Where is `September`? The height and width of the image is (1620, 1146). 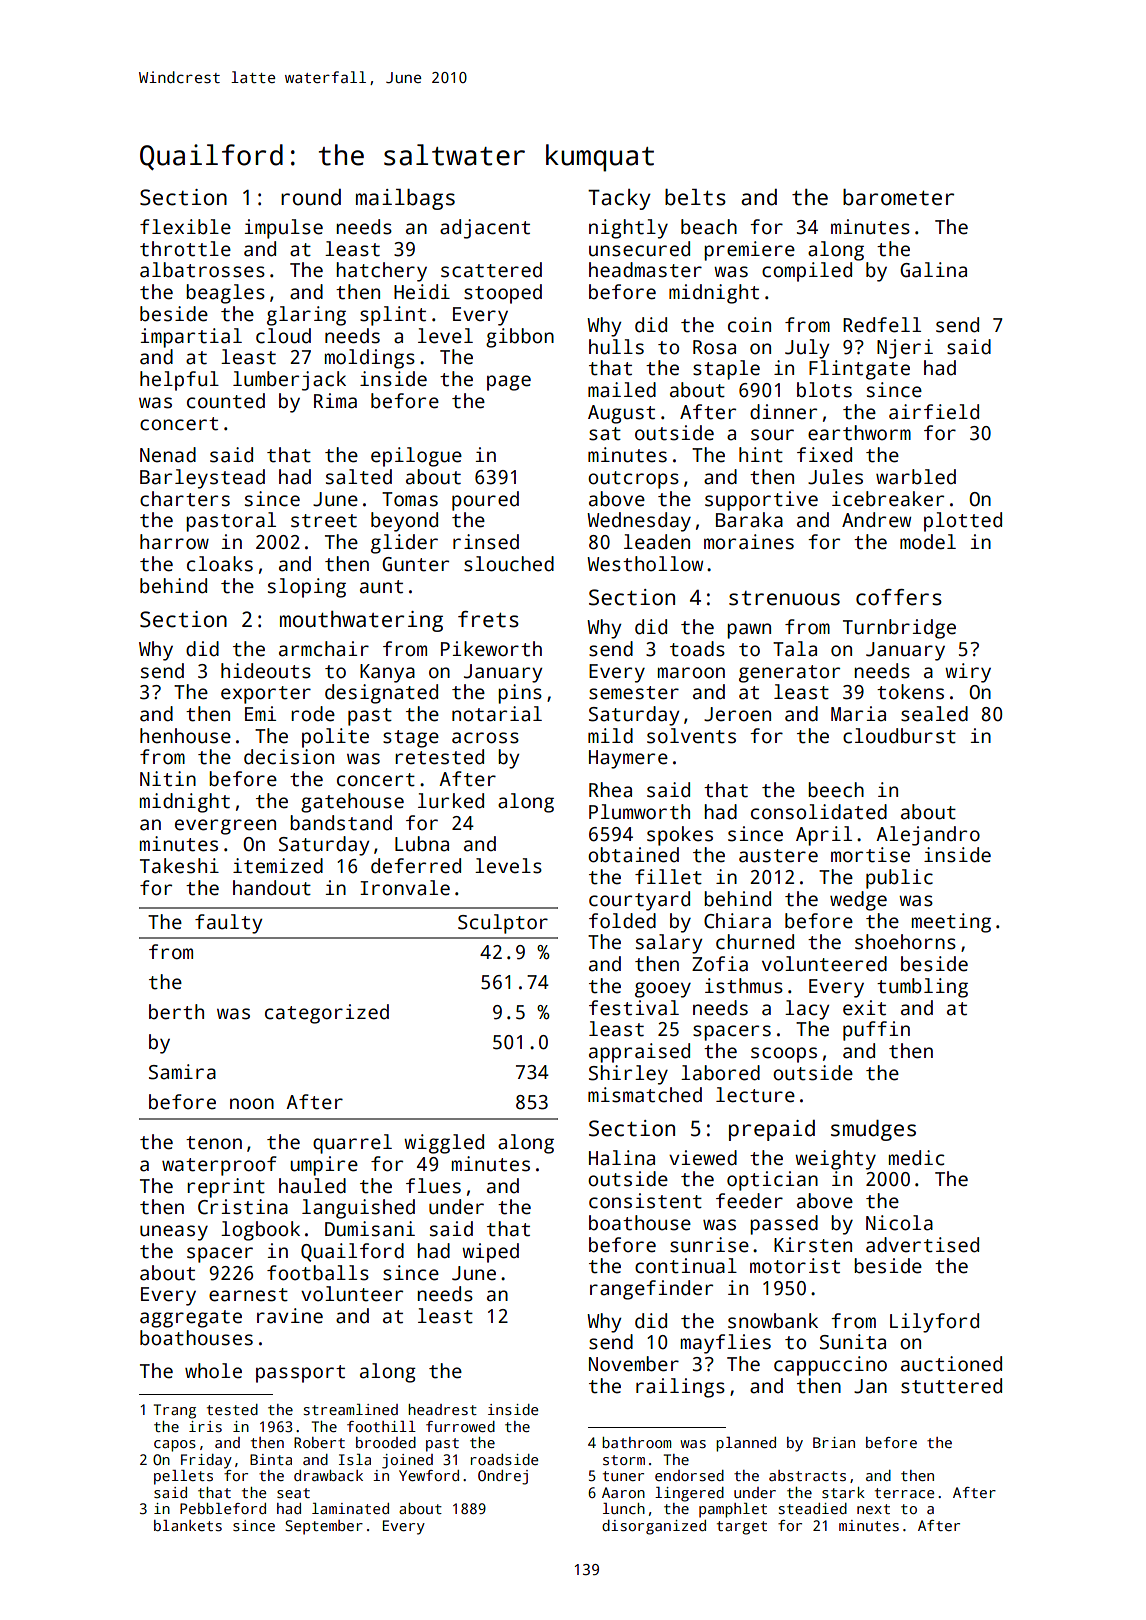 September is located at coordinates (324, 1527).
